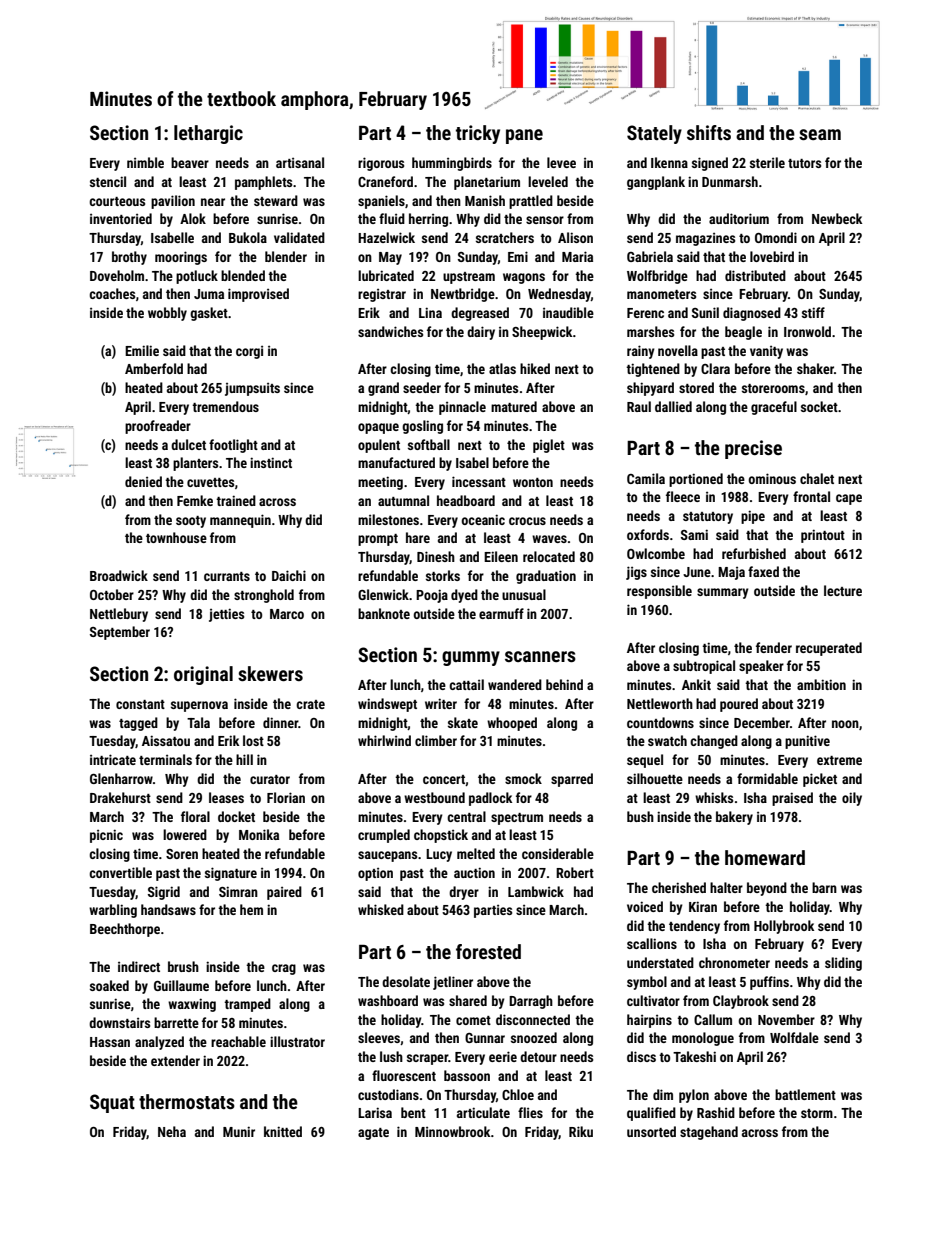 Image resolution: width=952 pixels, height=1233 pixels. What do you see at coordinates (422, 427) in the image?
I see `gosling` at bounding box center [422, 427].
